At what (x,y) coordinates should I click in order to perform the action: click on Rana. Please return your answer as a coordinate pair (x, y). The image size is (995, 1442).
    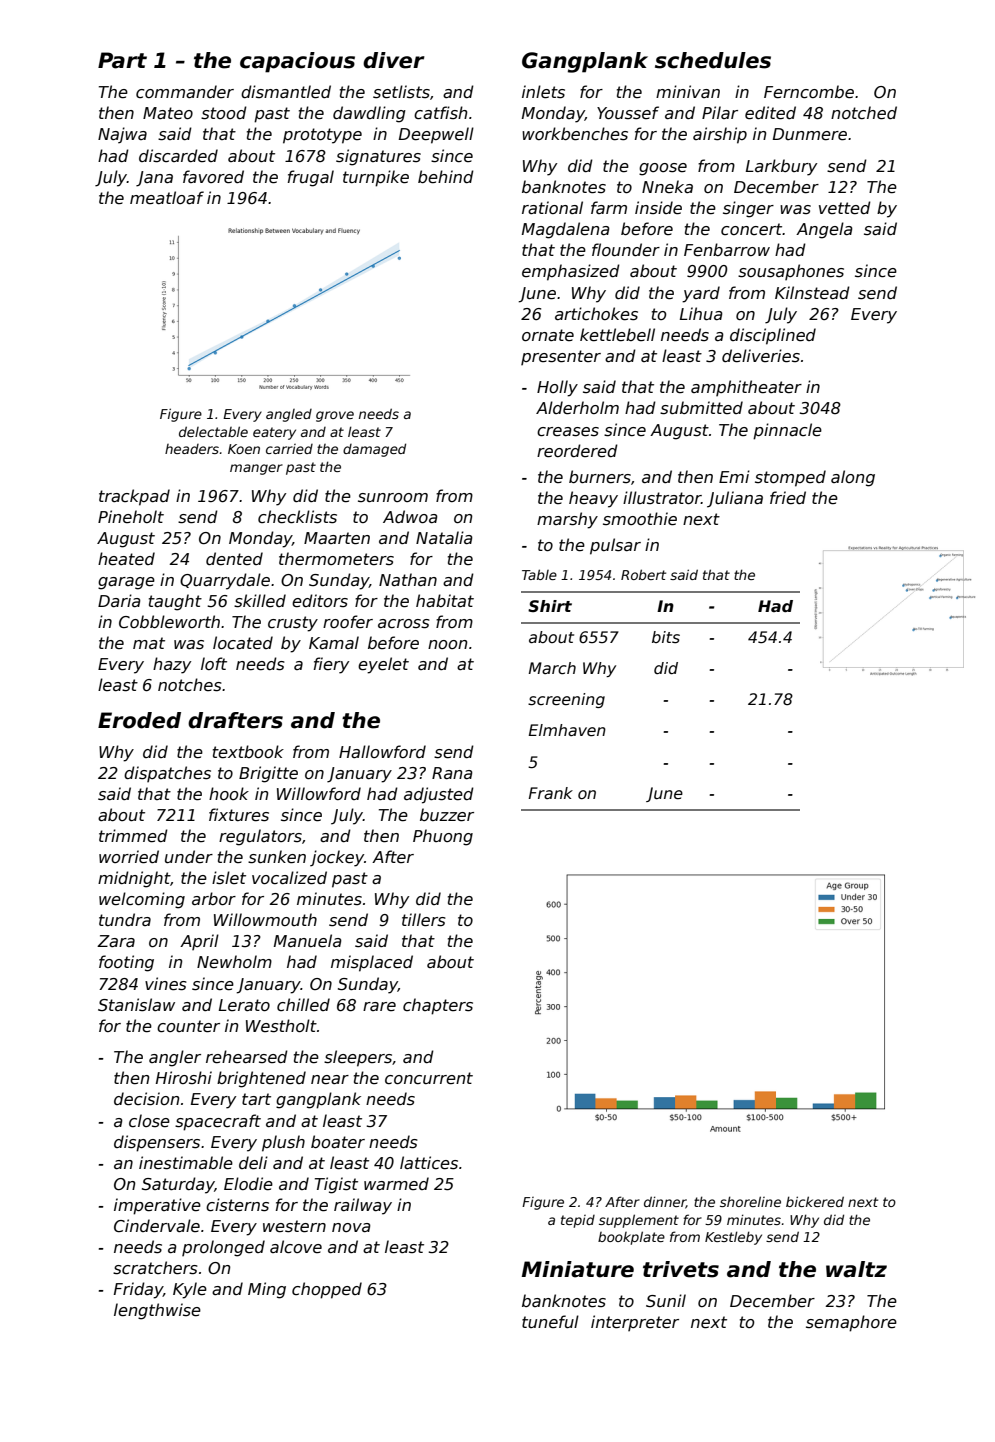
    Looking at the image, I should click on (452, 773).
